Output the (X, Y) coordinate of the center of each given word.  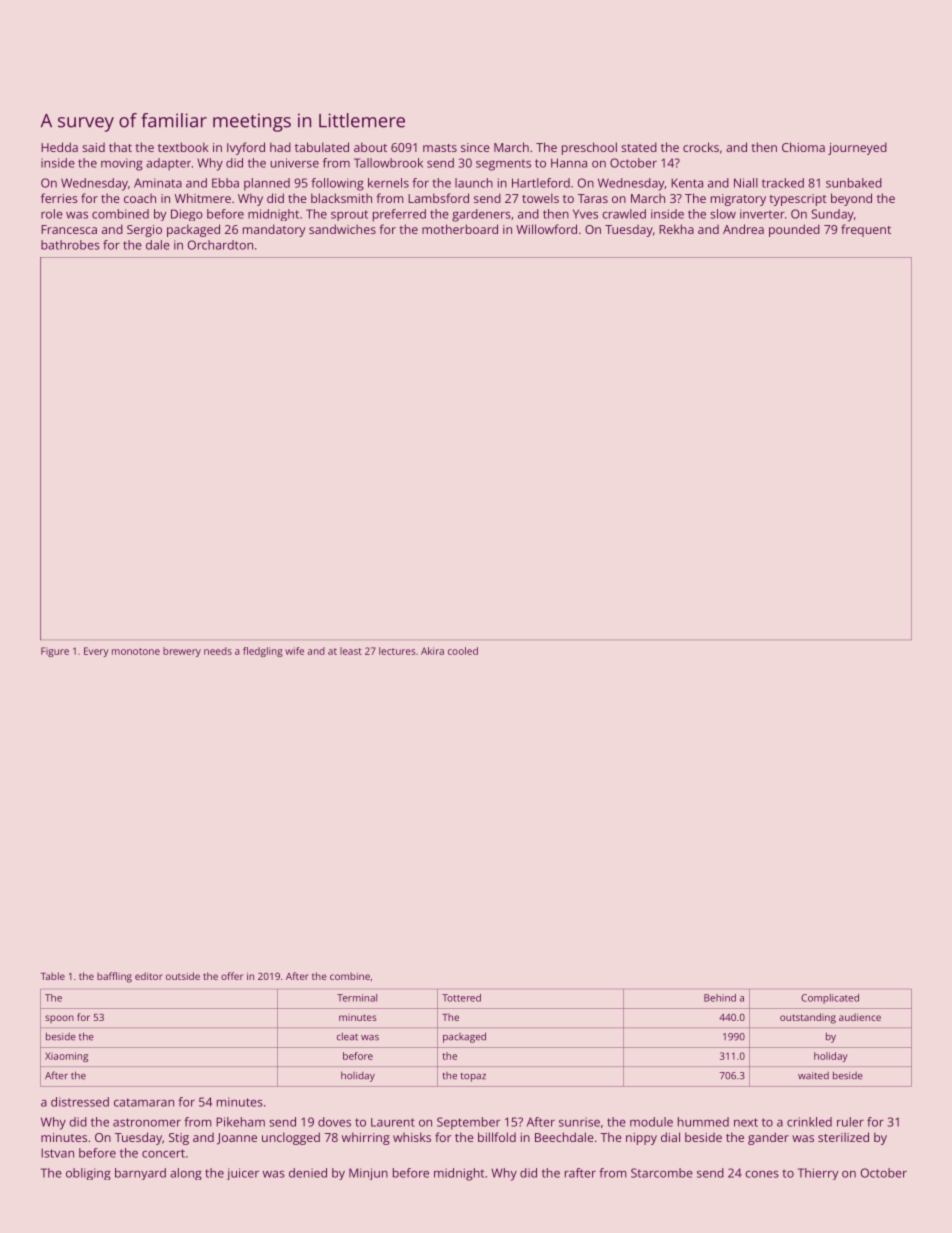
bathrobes (70, 245)
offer (232, 976)
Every (96, 652)
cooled (463, 651)
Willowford (546, 229)
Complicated (830, 999)
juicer (243, 1174)
